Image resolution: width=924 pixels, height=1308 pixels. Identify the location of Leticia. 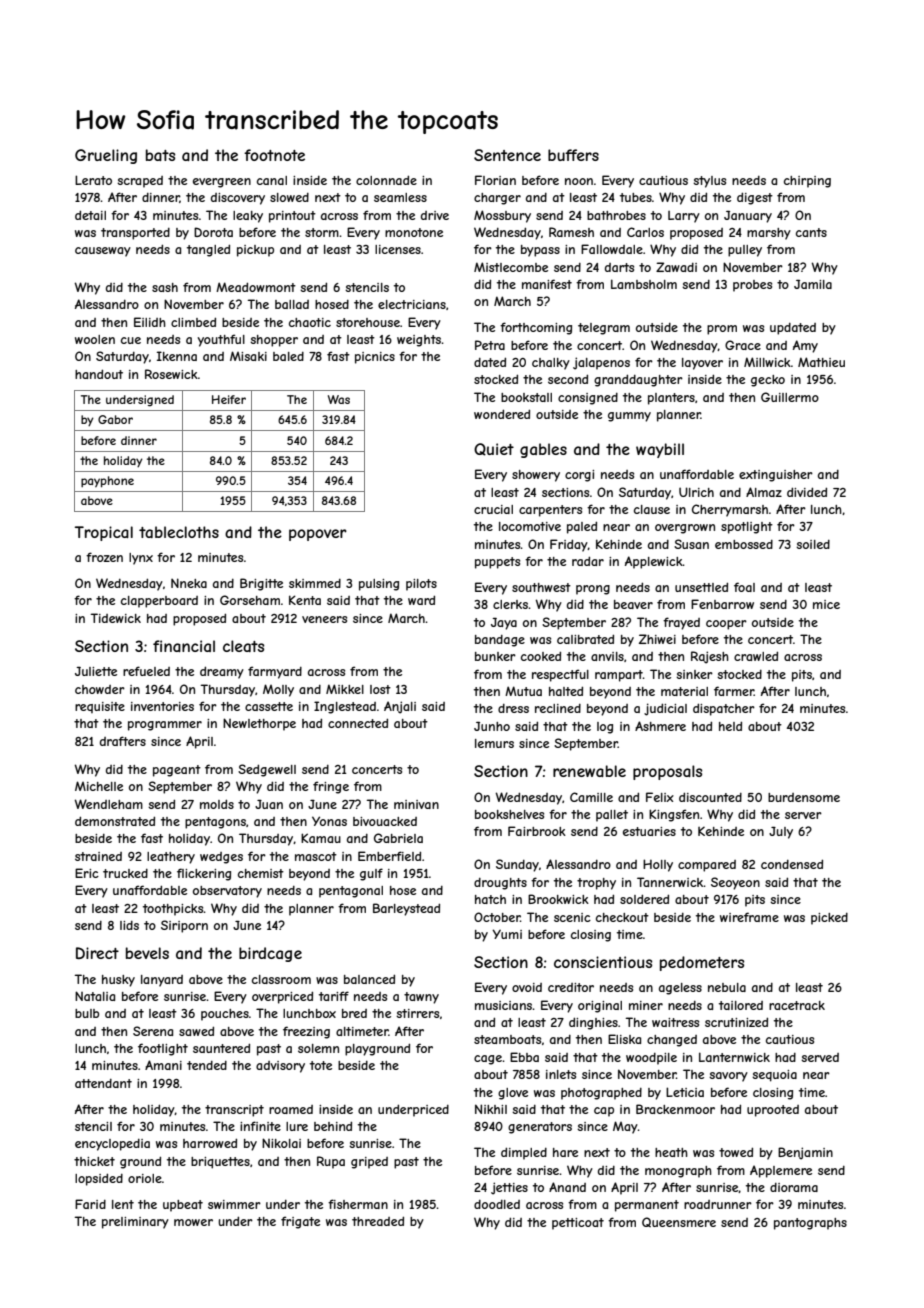
(685, 1092).
